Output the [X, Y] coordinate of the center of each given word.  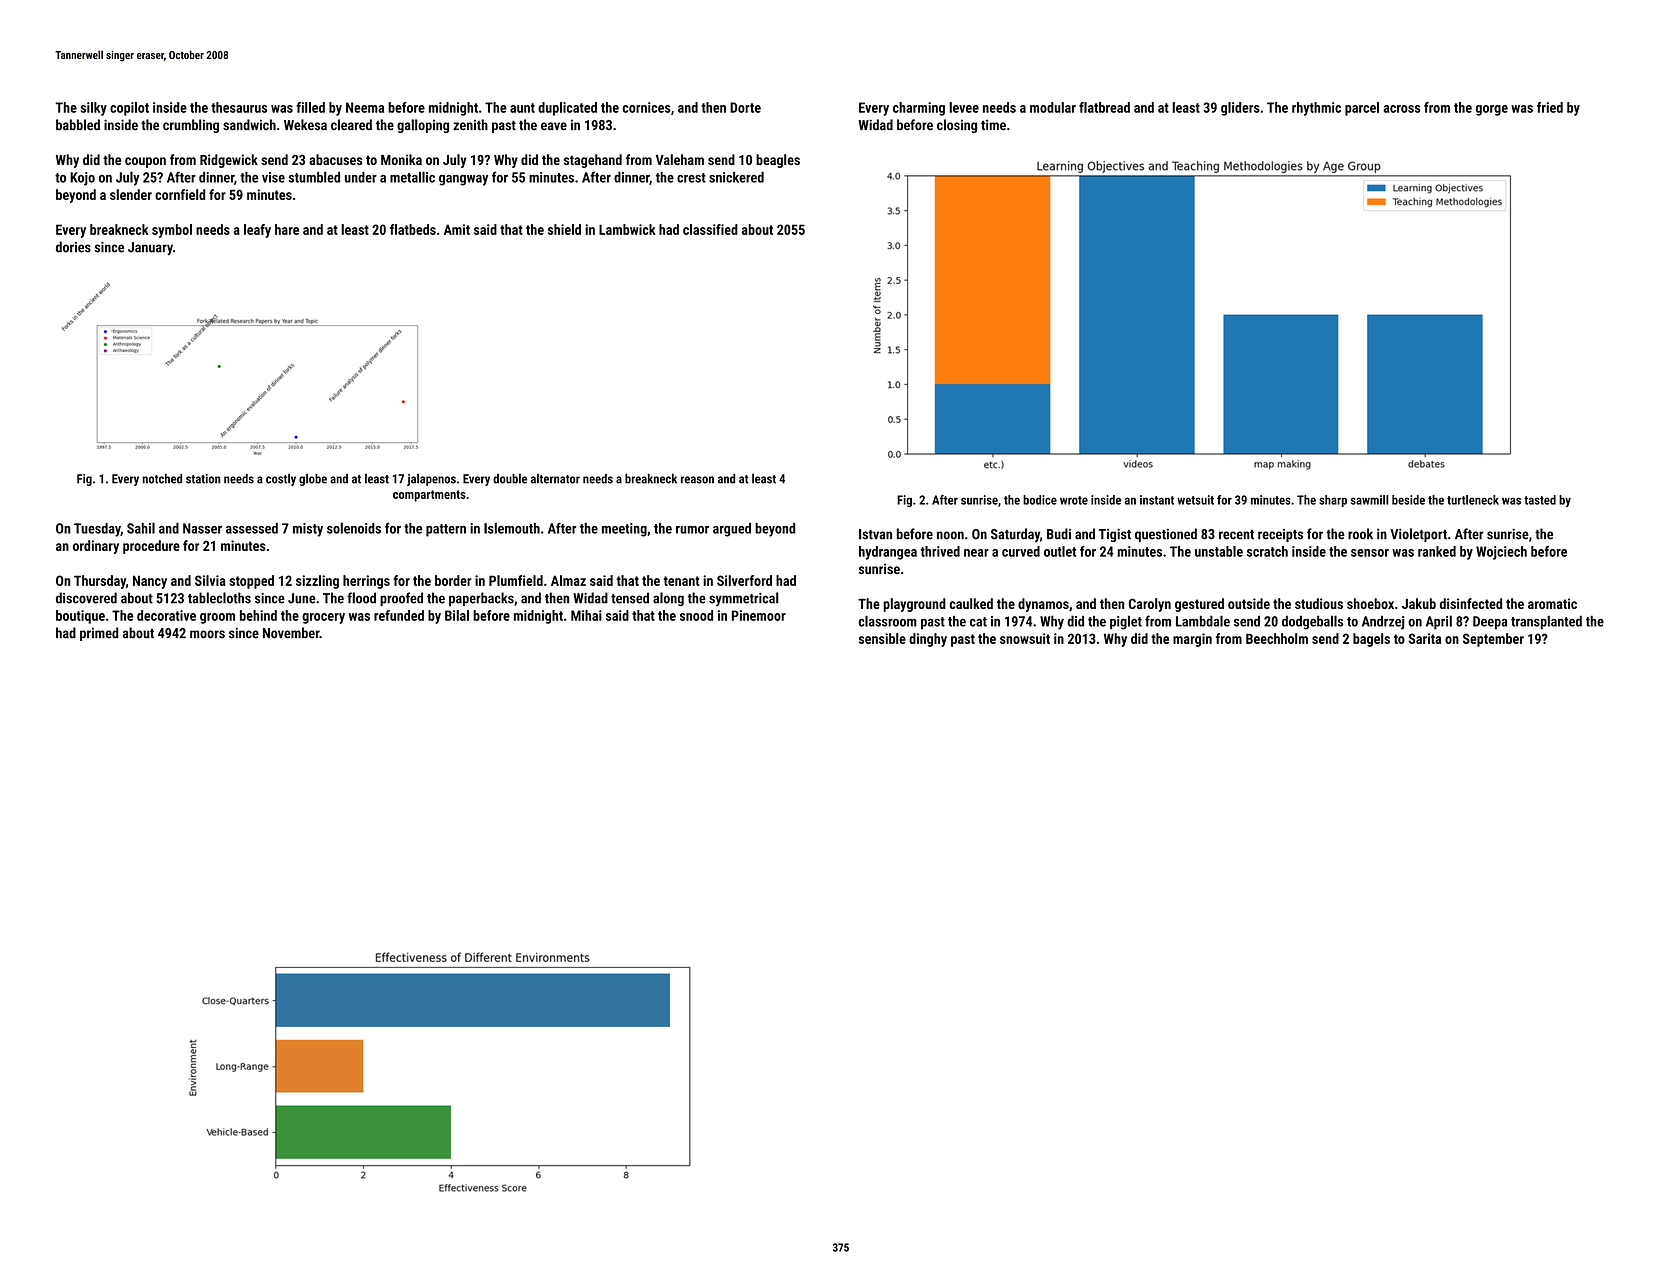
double [510, 478]
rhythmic [1316, 109]
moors [207, 634]
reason [697, 480]
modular [1053, 107]
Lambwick [627, 229]
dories [73, 247]
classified [710, 229]
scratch [1267, 551]
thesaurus [239, 107]
